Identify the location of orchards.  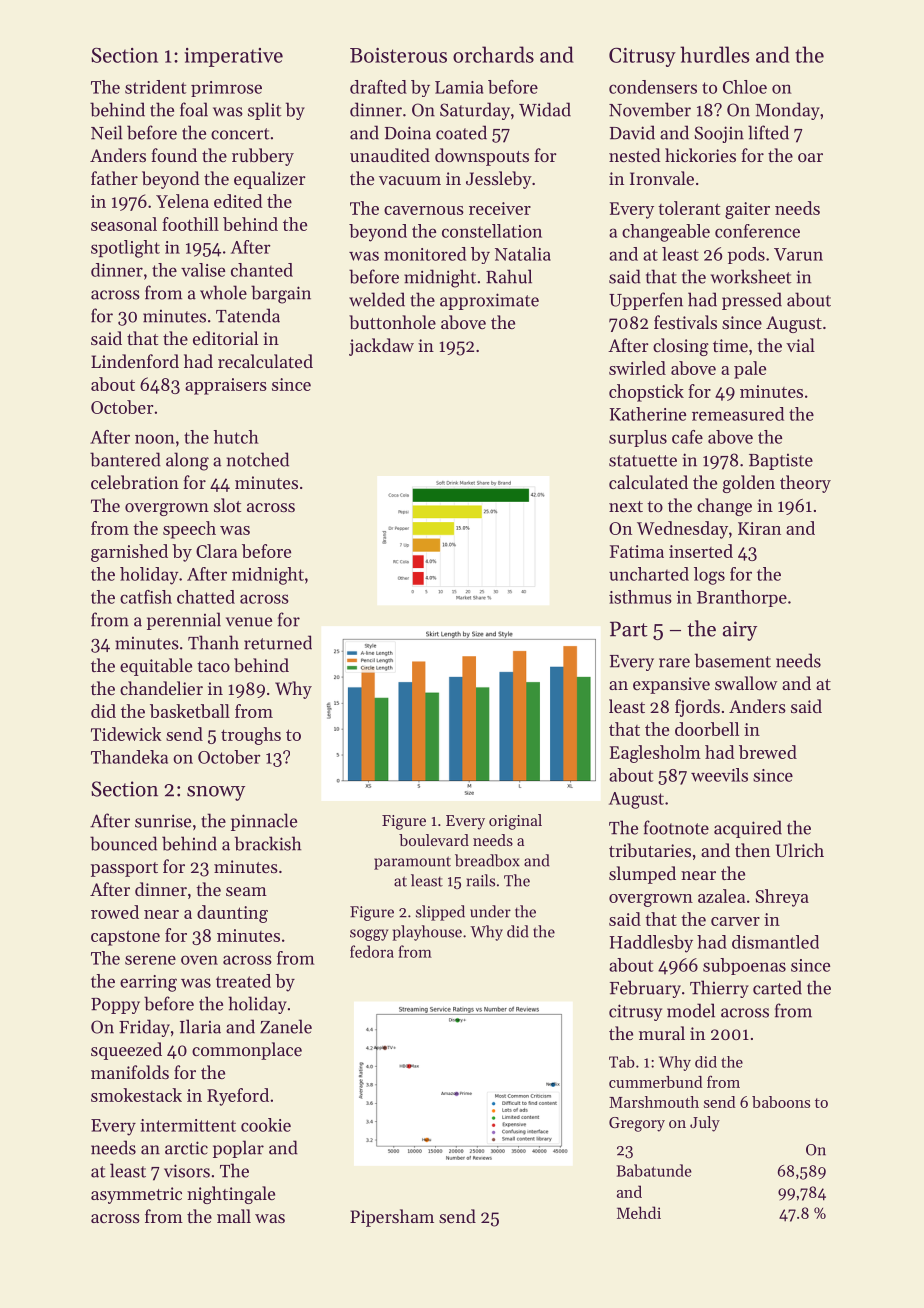
(493, 54).
